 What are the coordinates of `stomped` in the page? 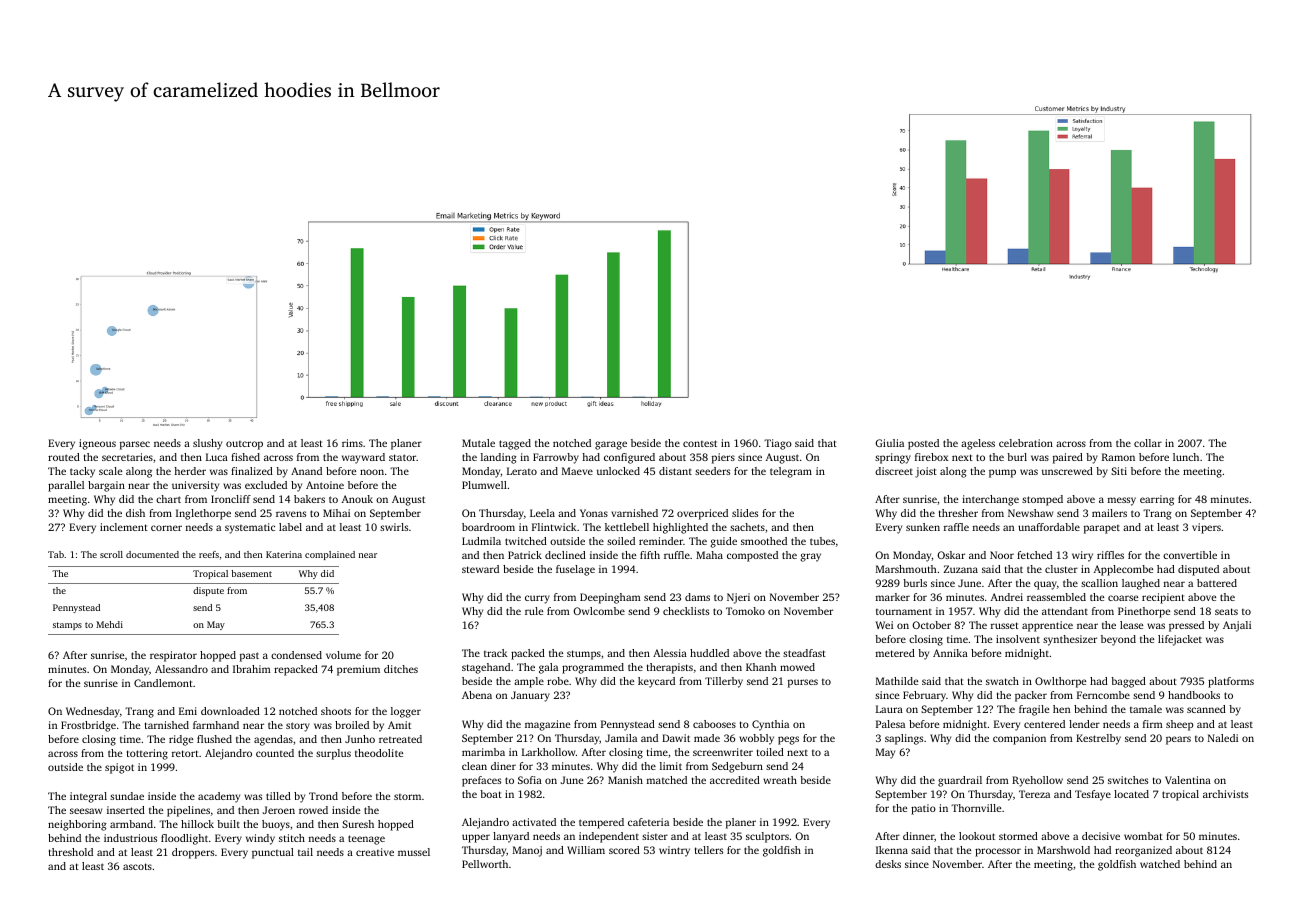 It's located at (1042, 500).
